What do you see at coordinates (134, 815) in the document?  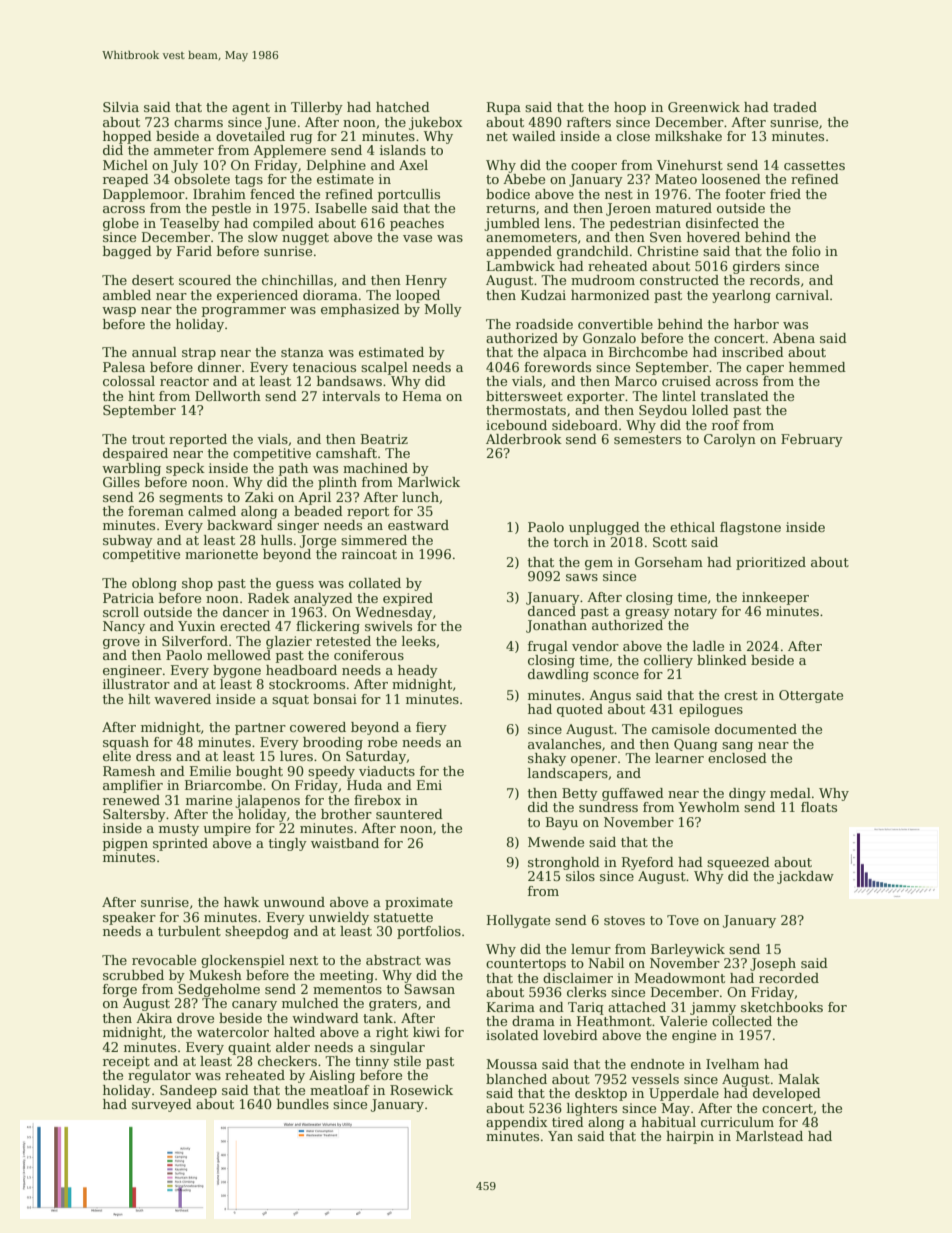 I see `Saltersby` at bounding box center [134, 815].
